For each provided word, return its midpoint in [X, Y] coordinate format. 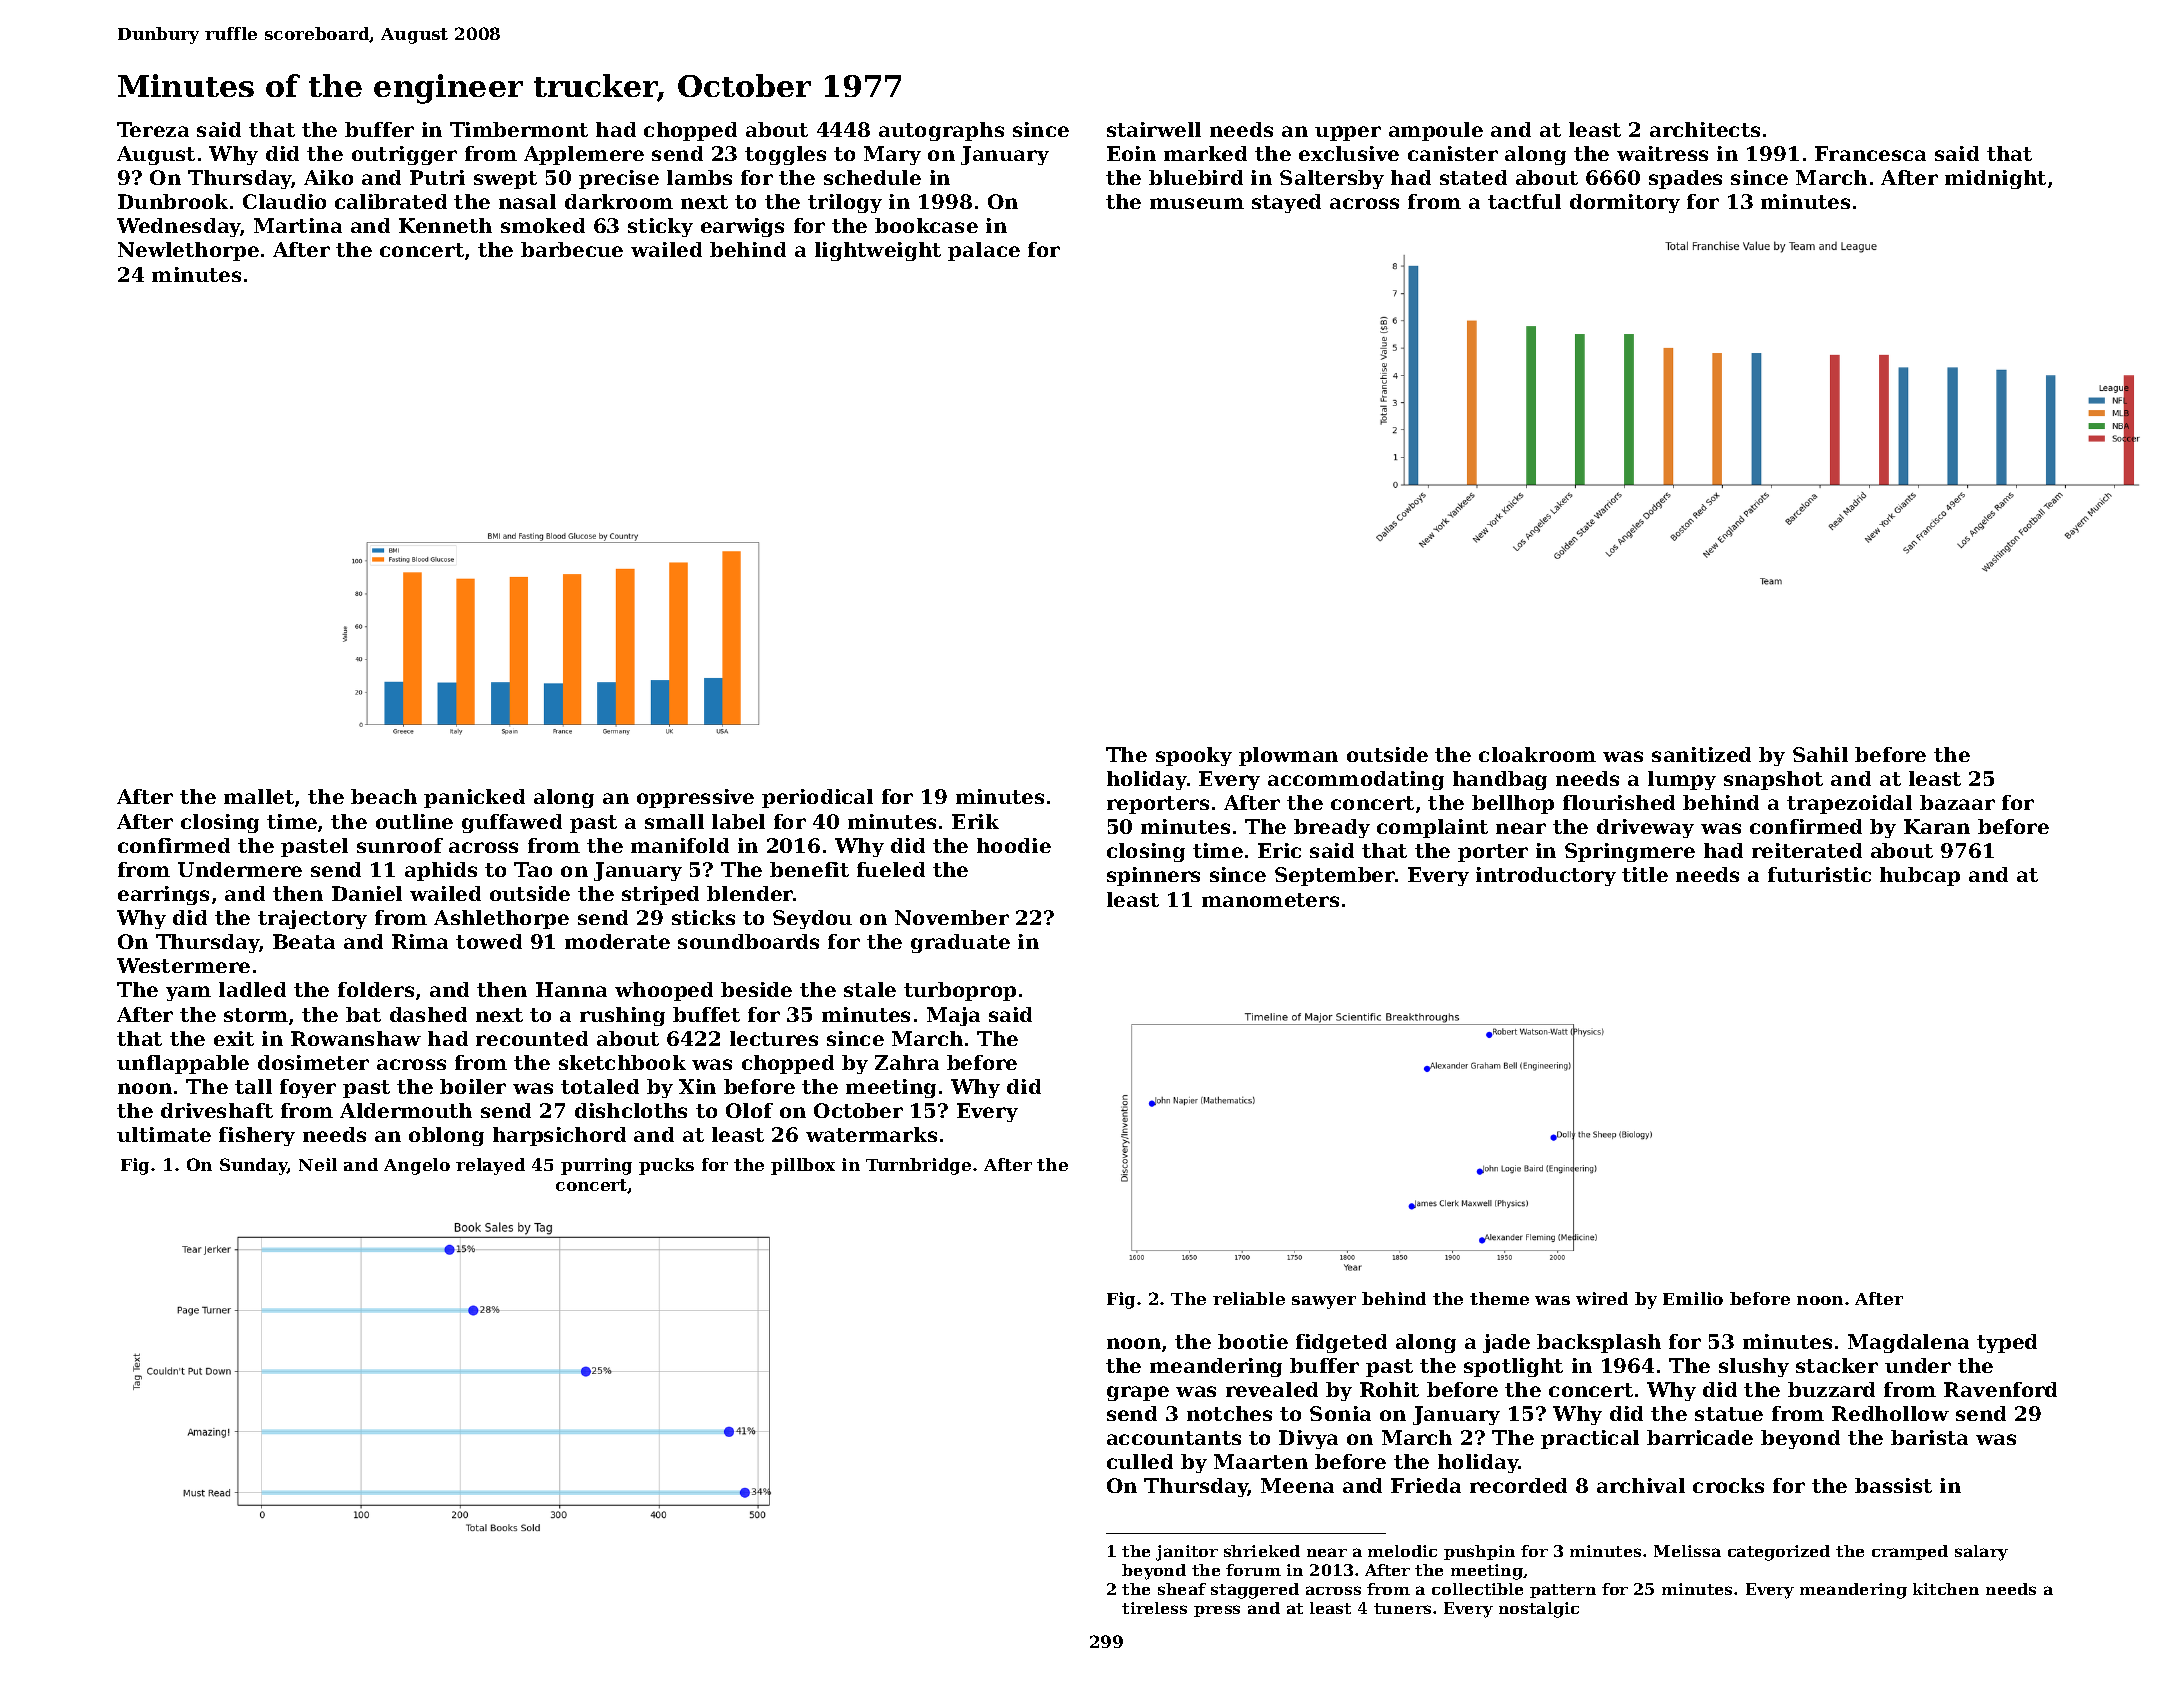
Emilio [1693, 1298]
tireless [1154, 1608]
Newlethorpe [188, 251]
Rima [420, 941]
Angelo [417, 1166]
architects [1705, 129]
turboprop [960, 991]
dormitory [1625, 203]
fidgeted [1341, 1343]
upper [1348, 133]
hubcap [1920, 876]
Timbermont [519, 129]
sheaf [1182, 1589]
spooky [1194, 756]
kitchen [1946, 1589]
